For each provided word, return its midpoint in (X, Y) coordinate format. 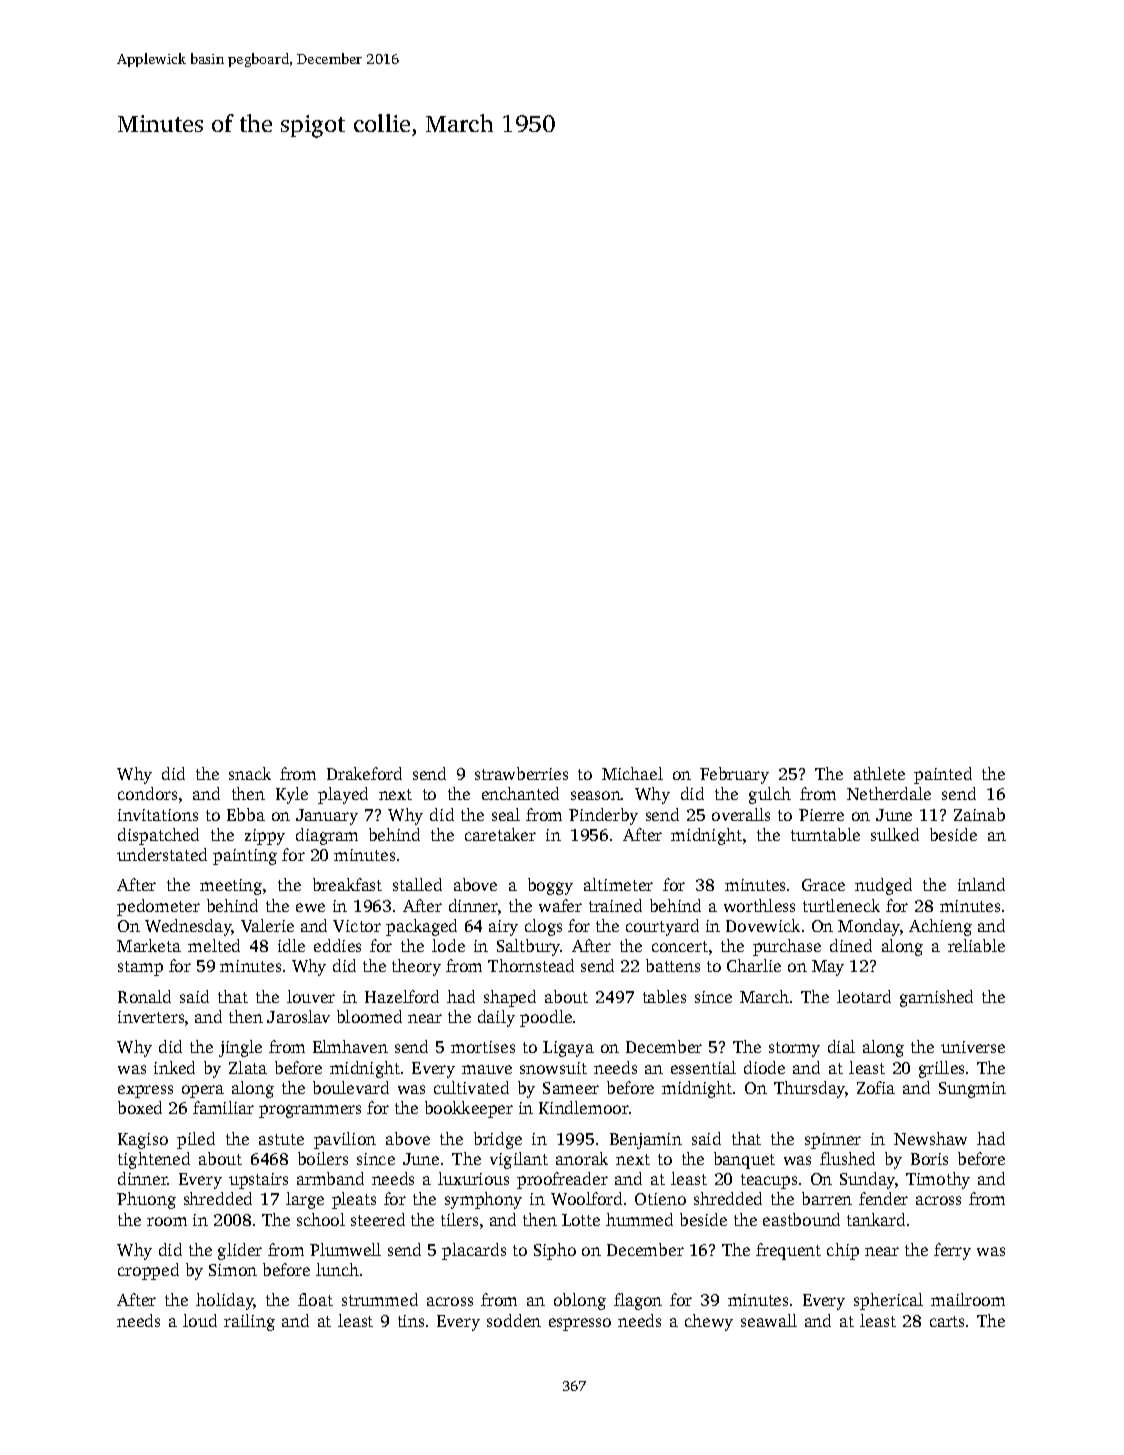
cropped (148, 1271)
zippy (265, 837)
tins (411, 1321)
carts (947, 1321)
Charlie (754, 965)
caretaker (500, 834)
